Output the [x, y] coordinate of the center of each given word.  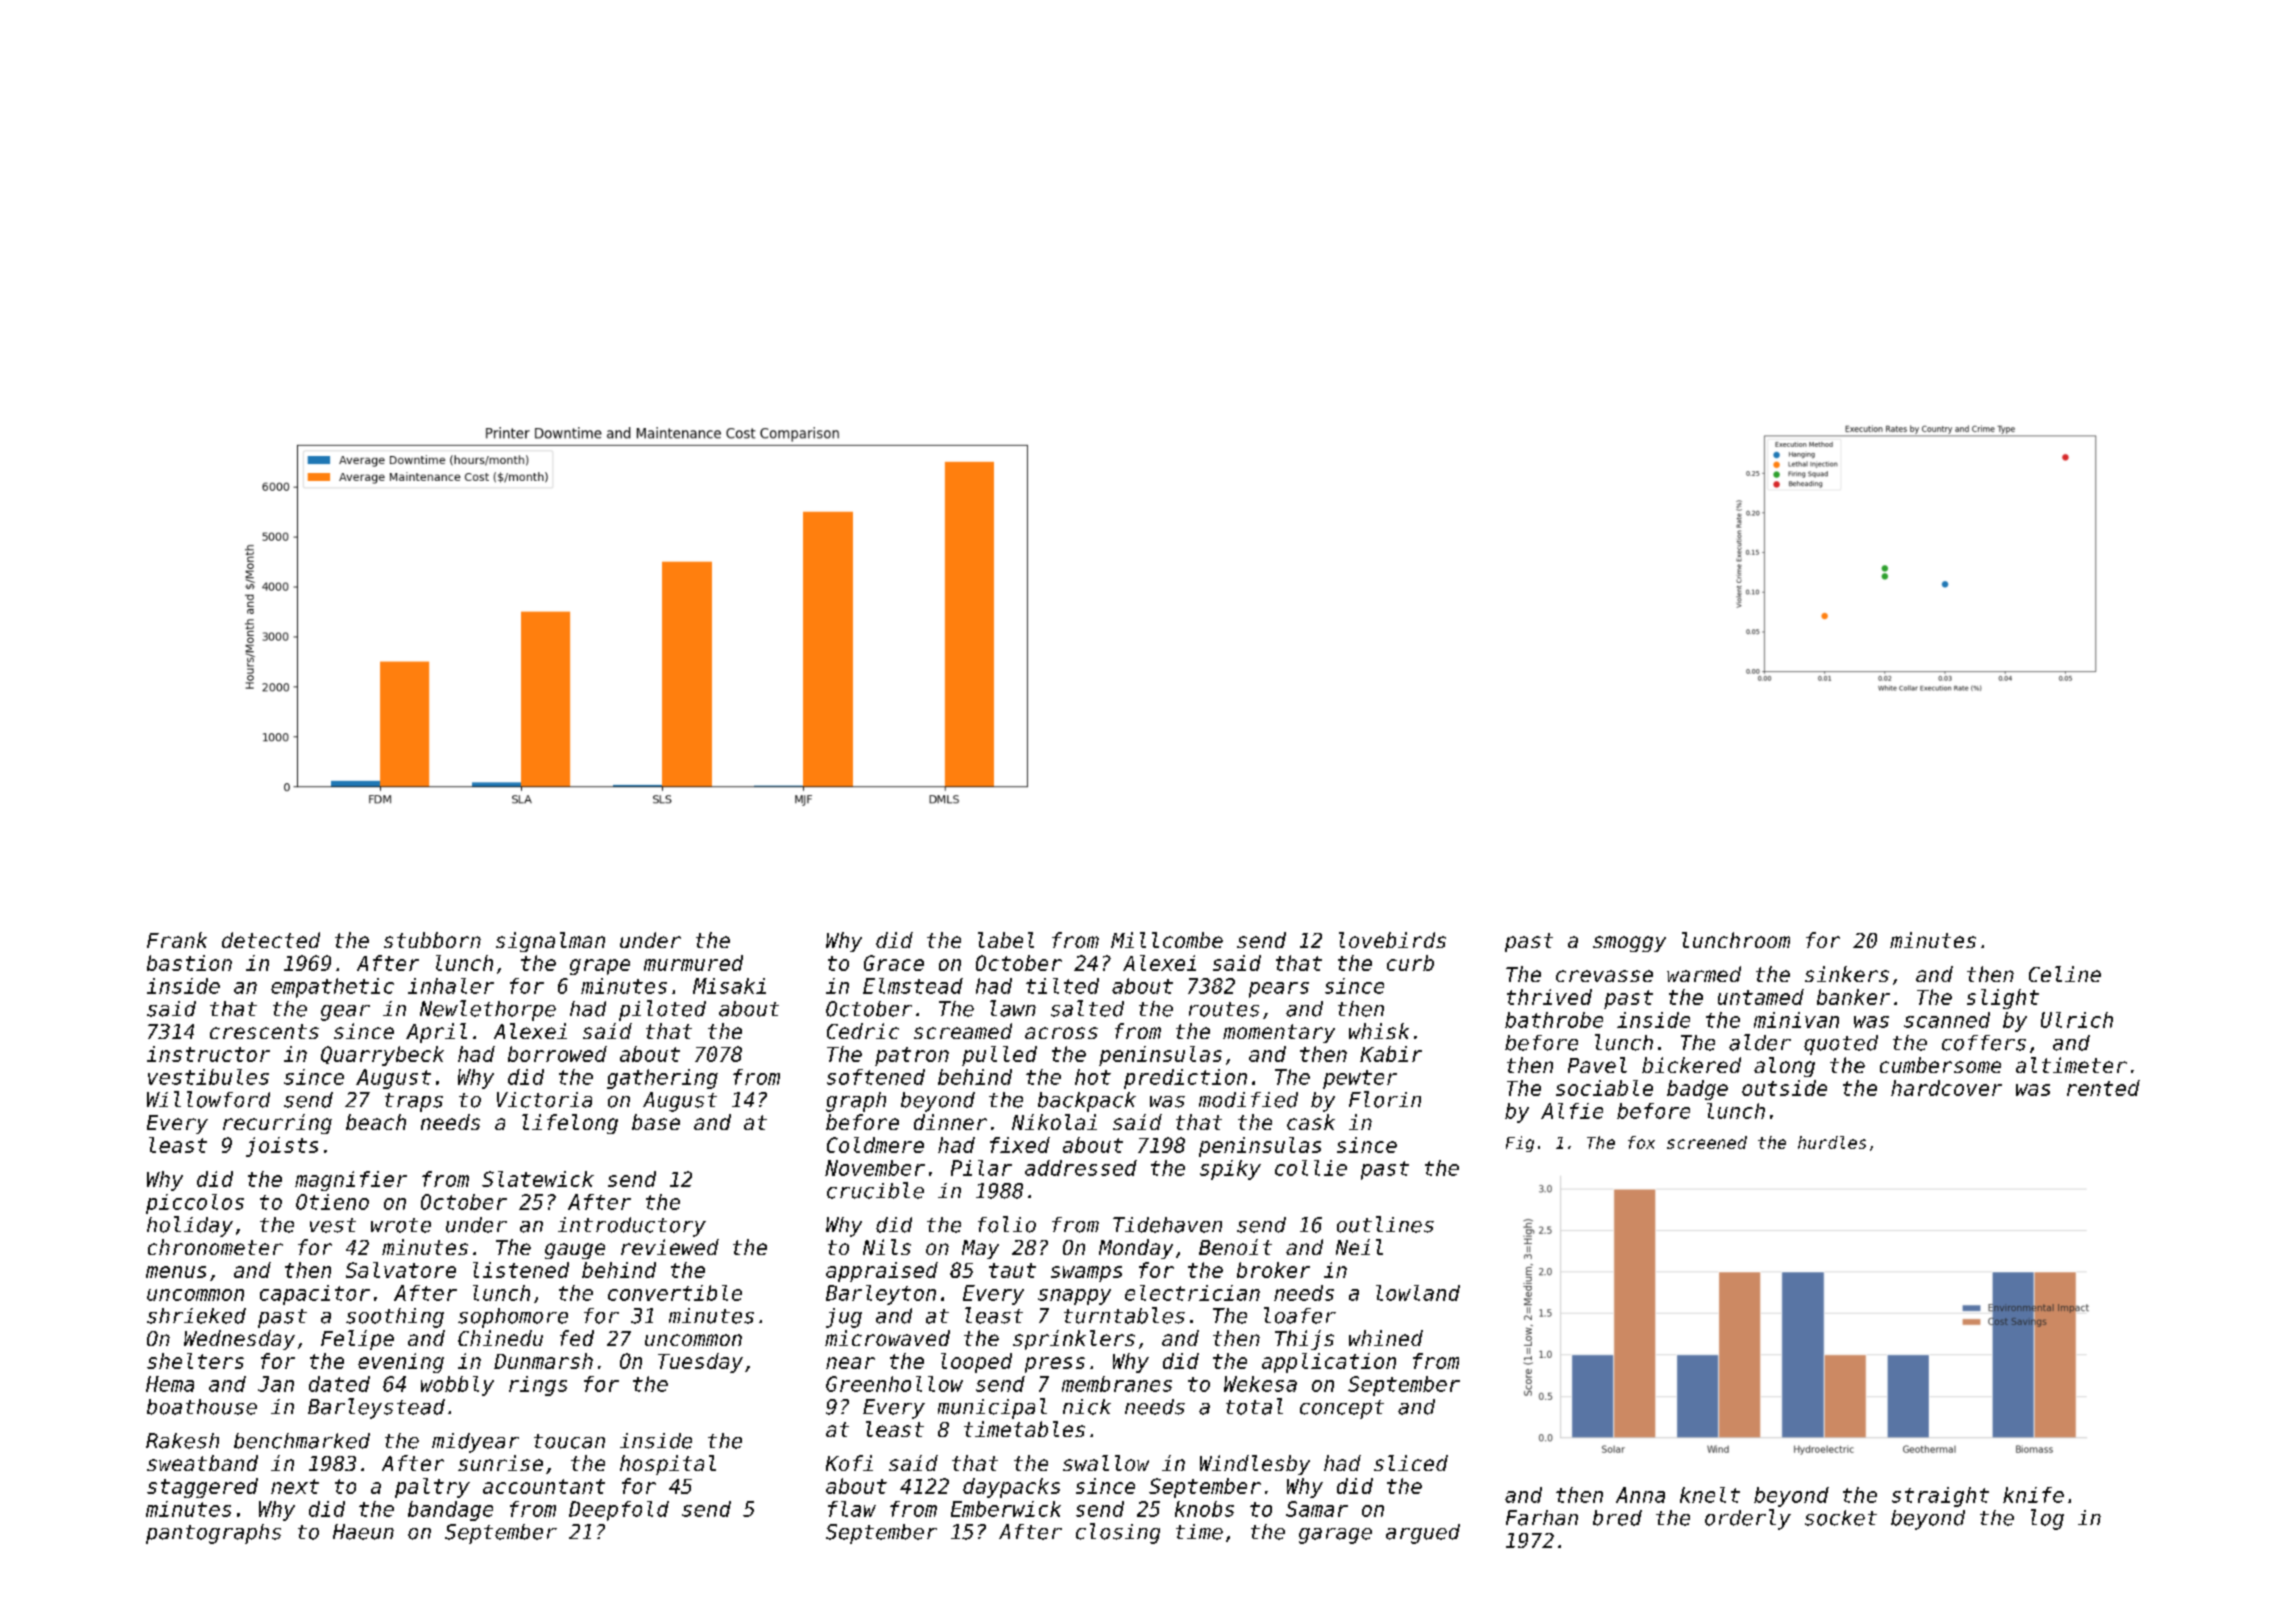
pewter [1360, 1079]
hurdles [1832, 1142]
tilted [1062, 986]
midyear [475, 1443]
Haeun [363, 1532]
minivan [1796, 1020]
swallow [1106, 1463]
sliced [1411, 1463]
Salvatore [401, 1270]
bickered [1691, 1065]
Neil [1359, 1247]
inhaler [451, 986]
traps [414, 1102]
